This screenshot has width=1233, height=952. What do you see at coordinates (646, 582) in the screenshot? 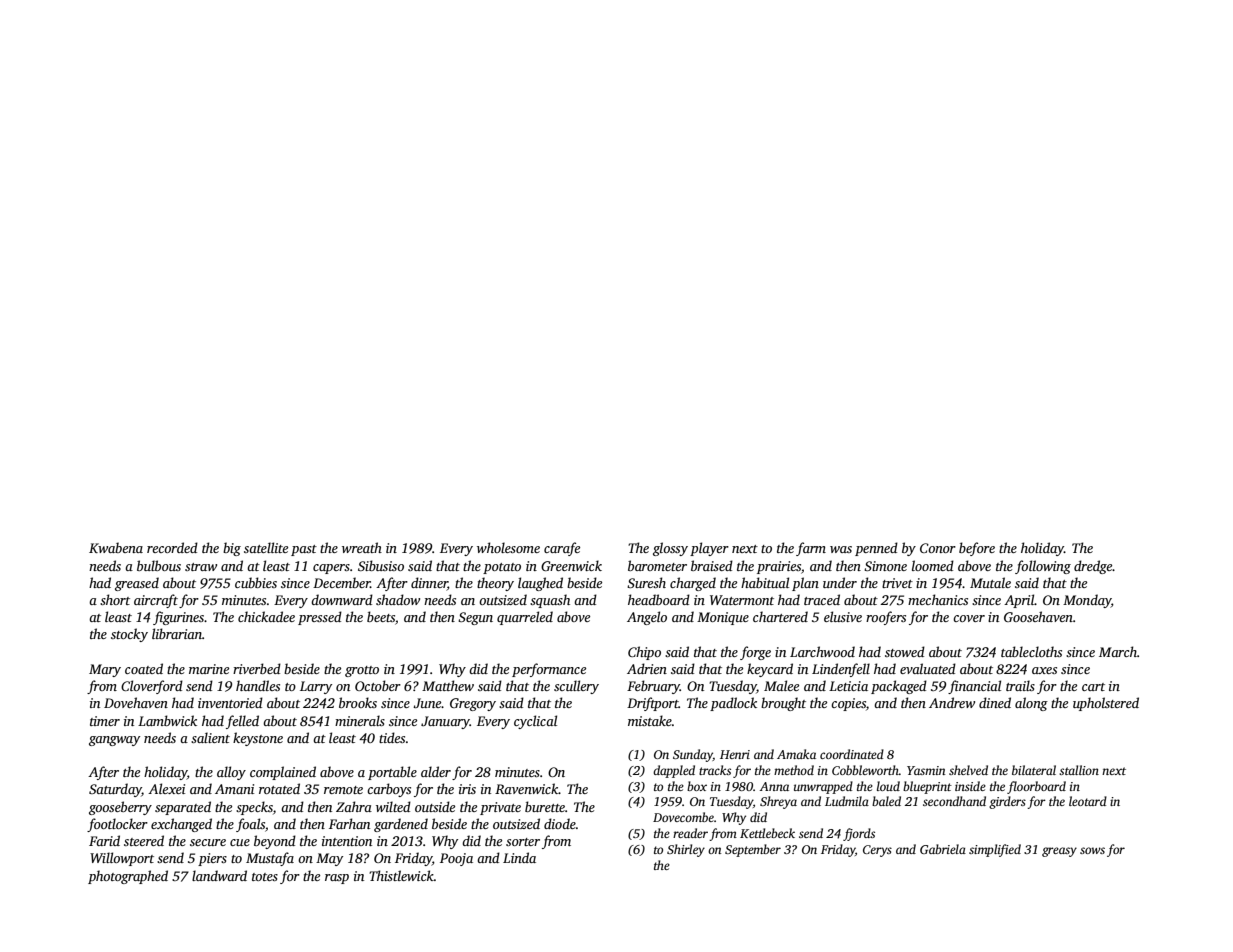
I see `Suresh` at bounding box center [646, 582].
